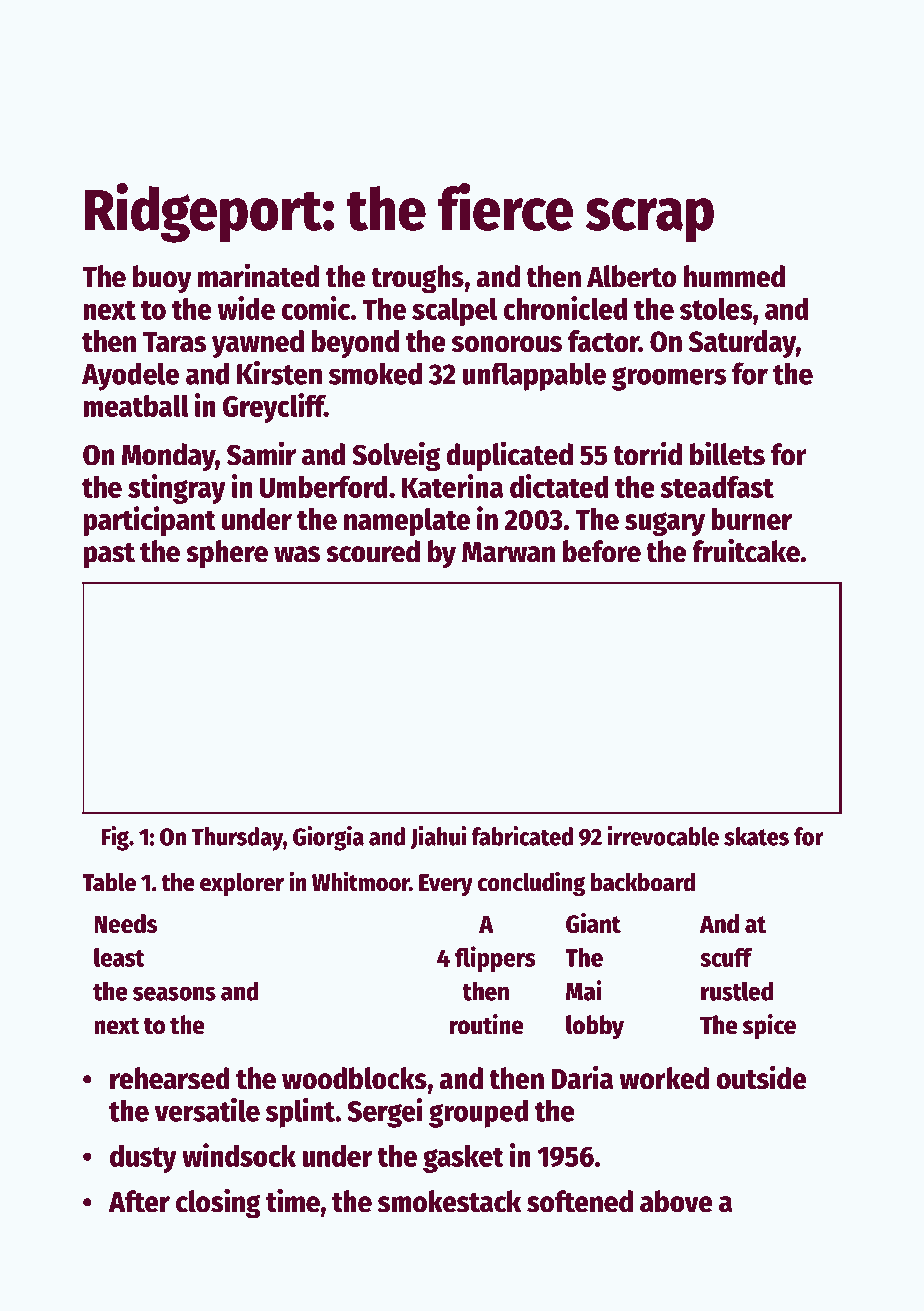 The height and width of the page is (1311, 924). I want to click on softened, so click(580, 1201).
